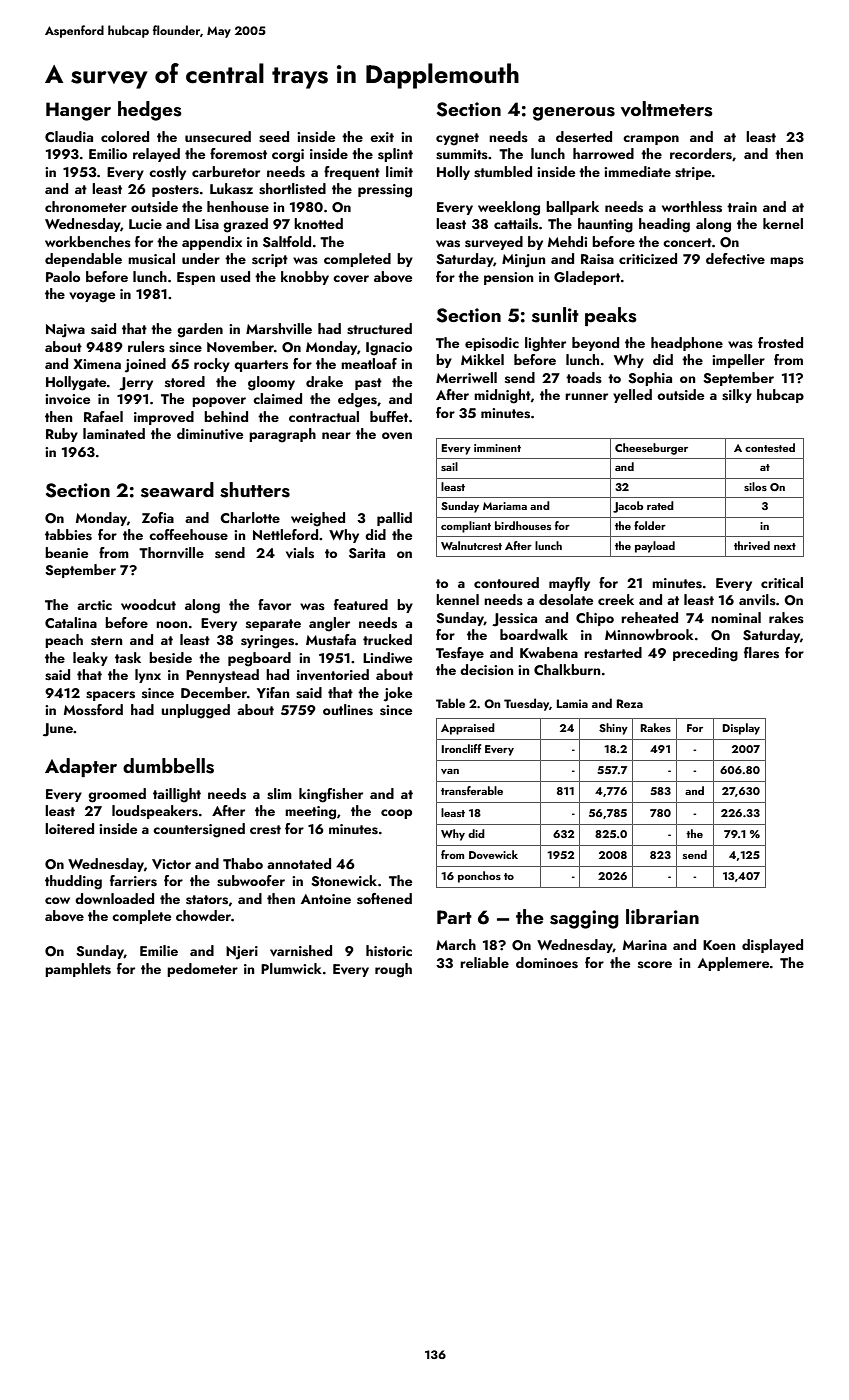 The width and height of the document is (849, 1400). Describe the element at coordinates (398, 694) in the document. I see `joke` at that location.
